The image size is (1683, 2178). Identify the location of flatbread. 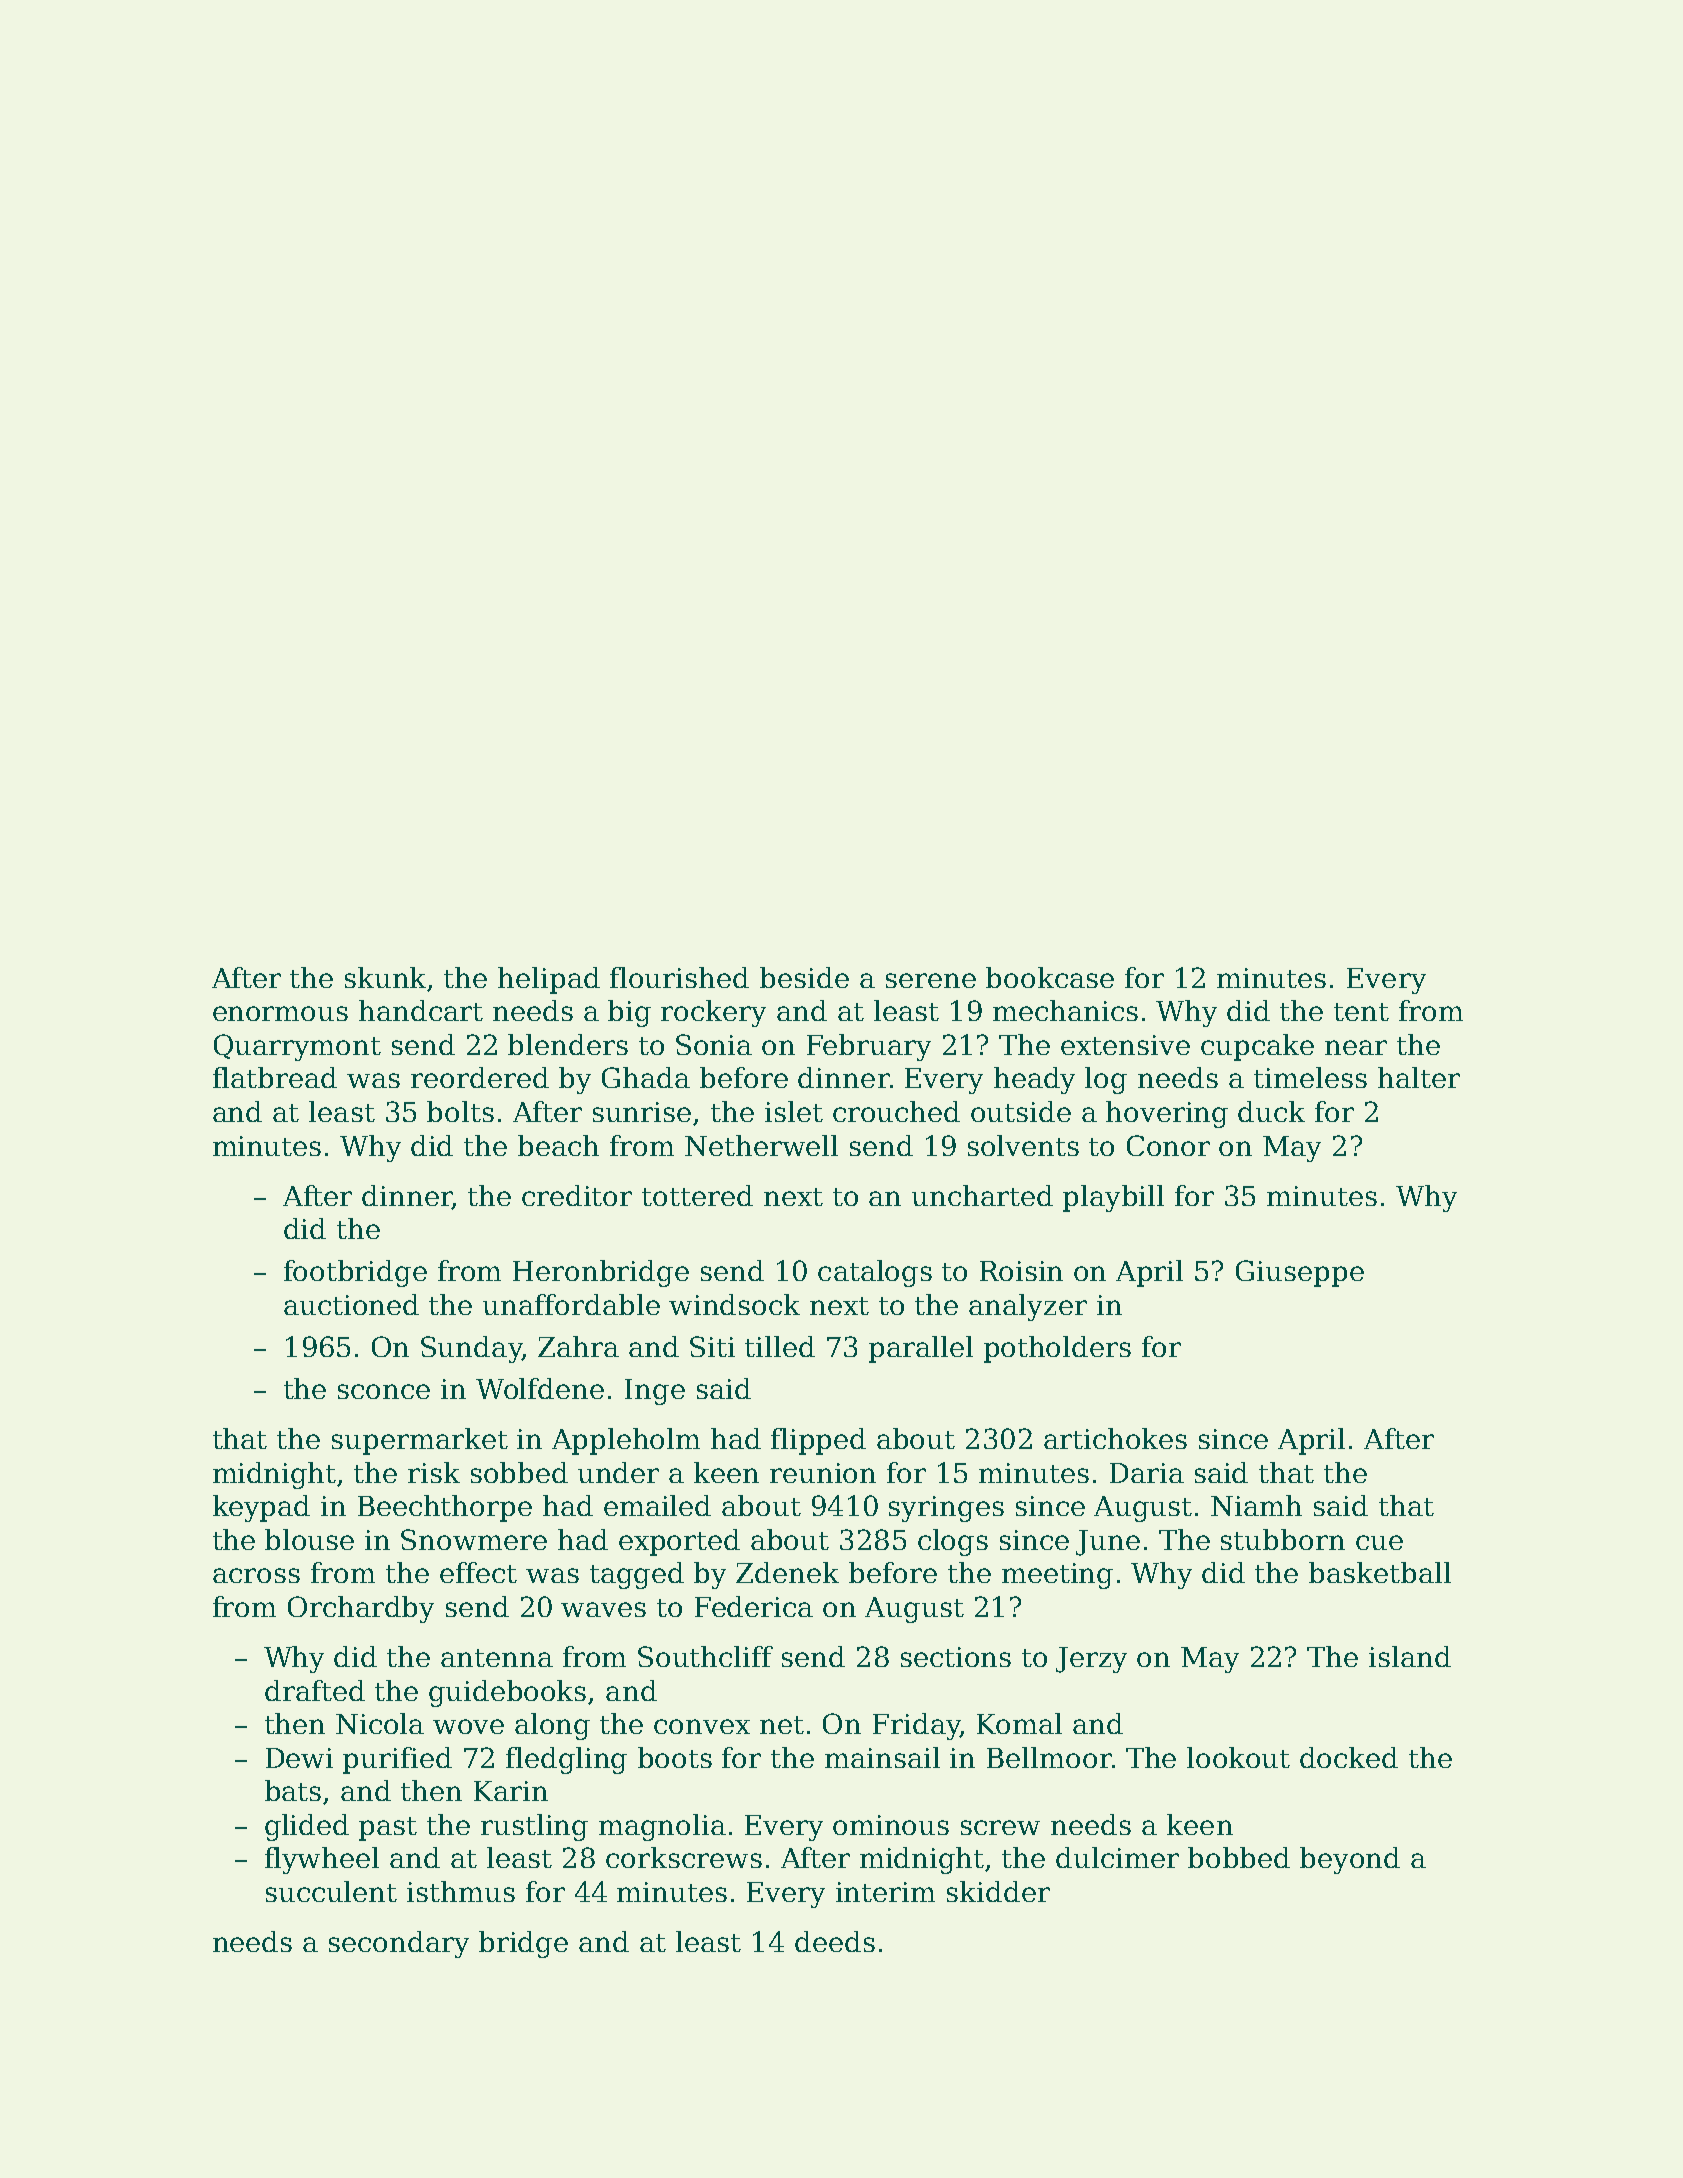
(275, 1077).
